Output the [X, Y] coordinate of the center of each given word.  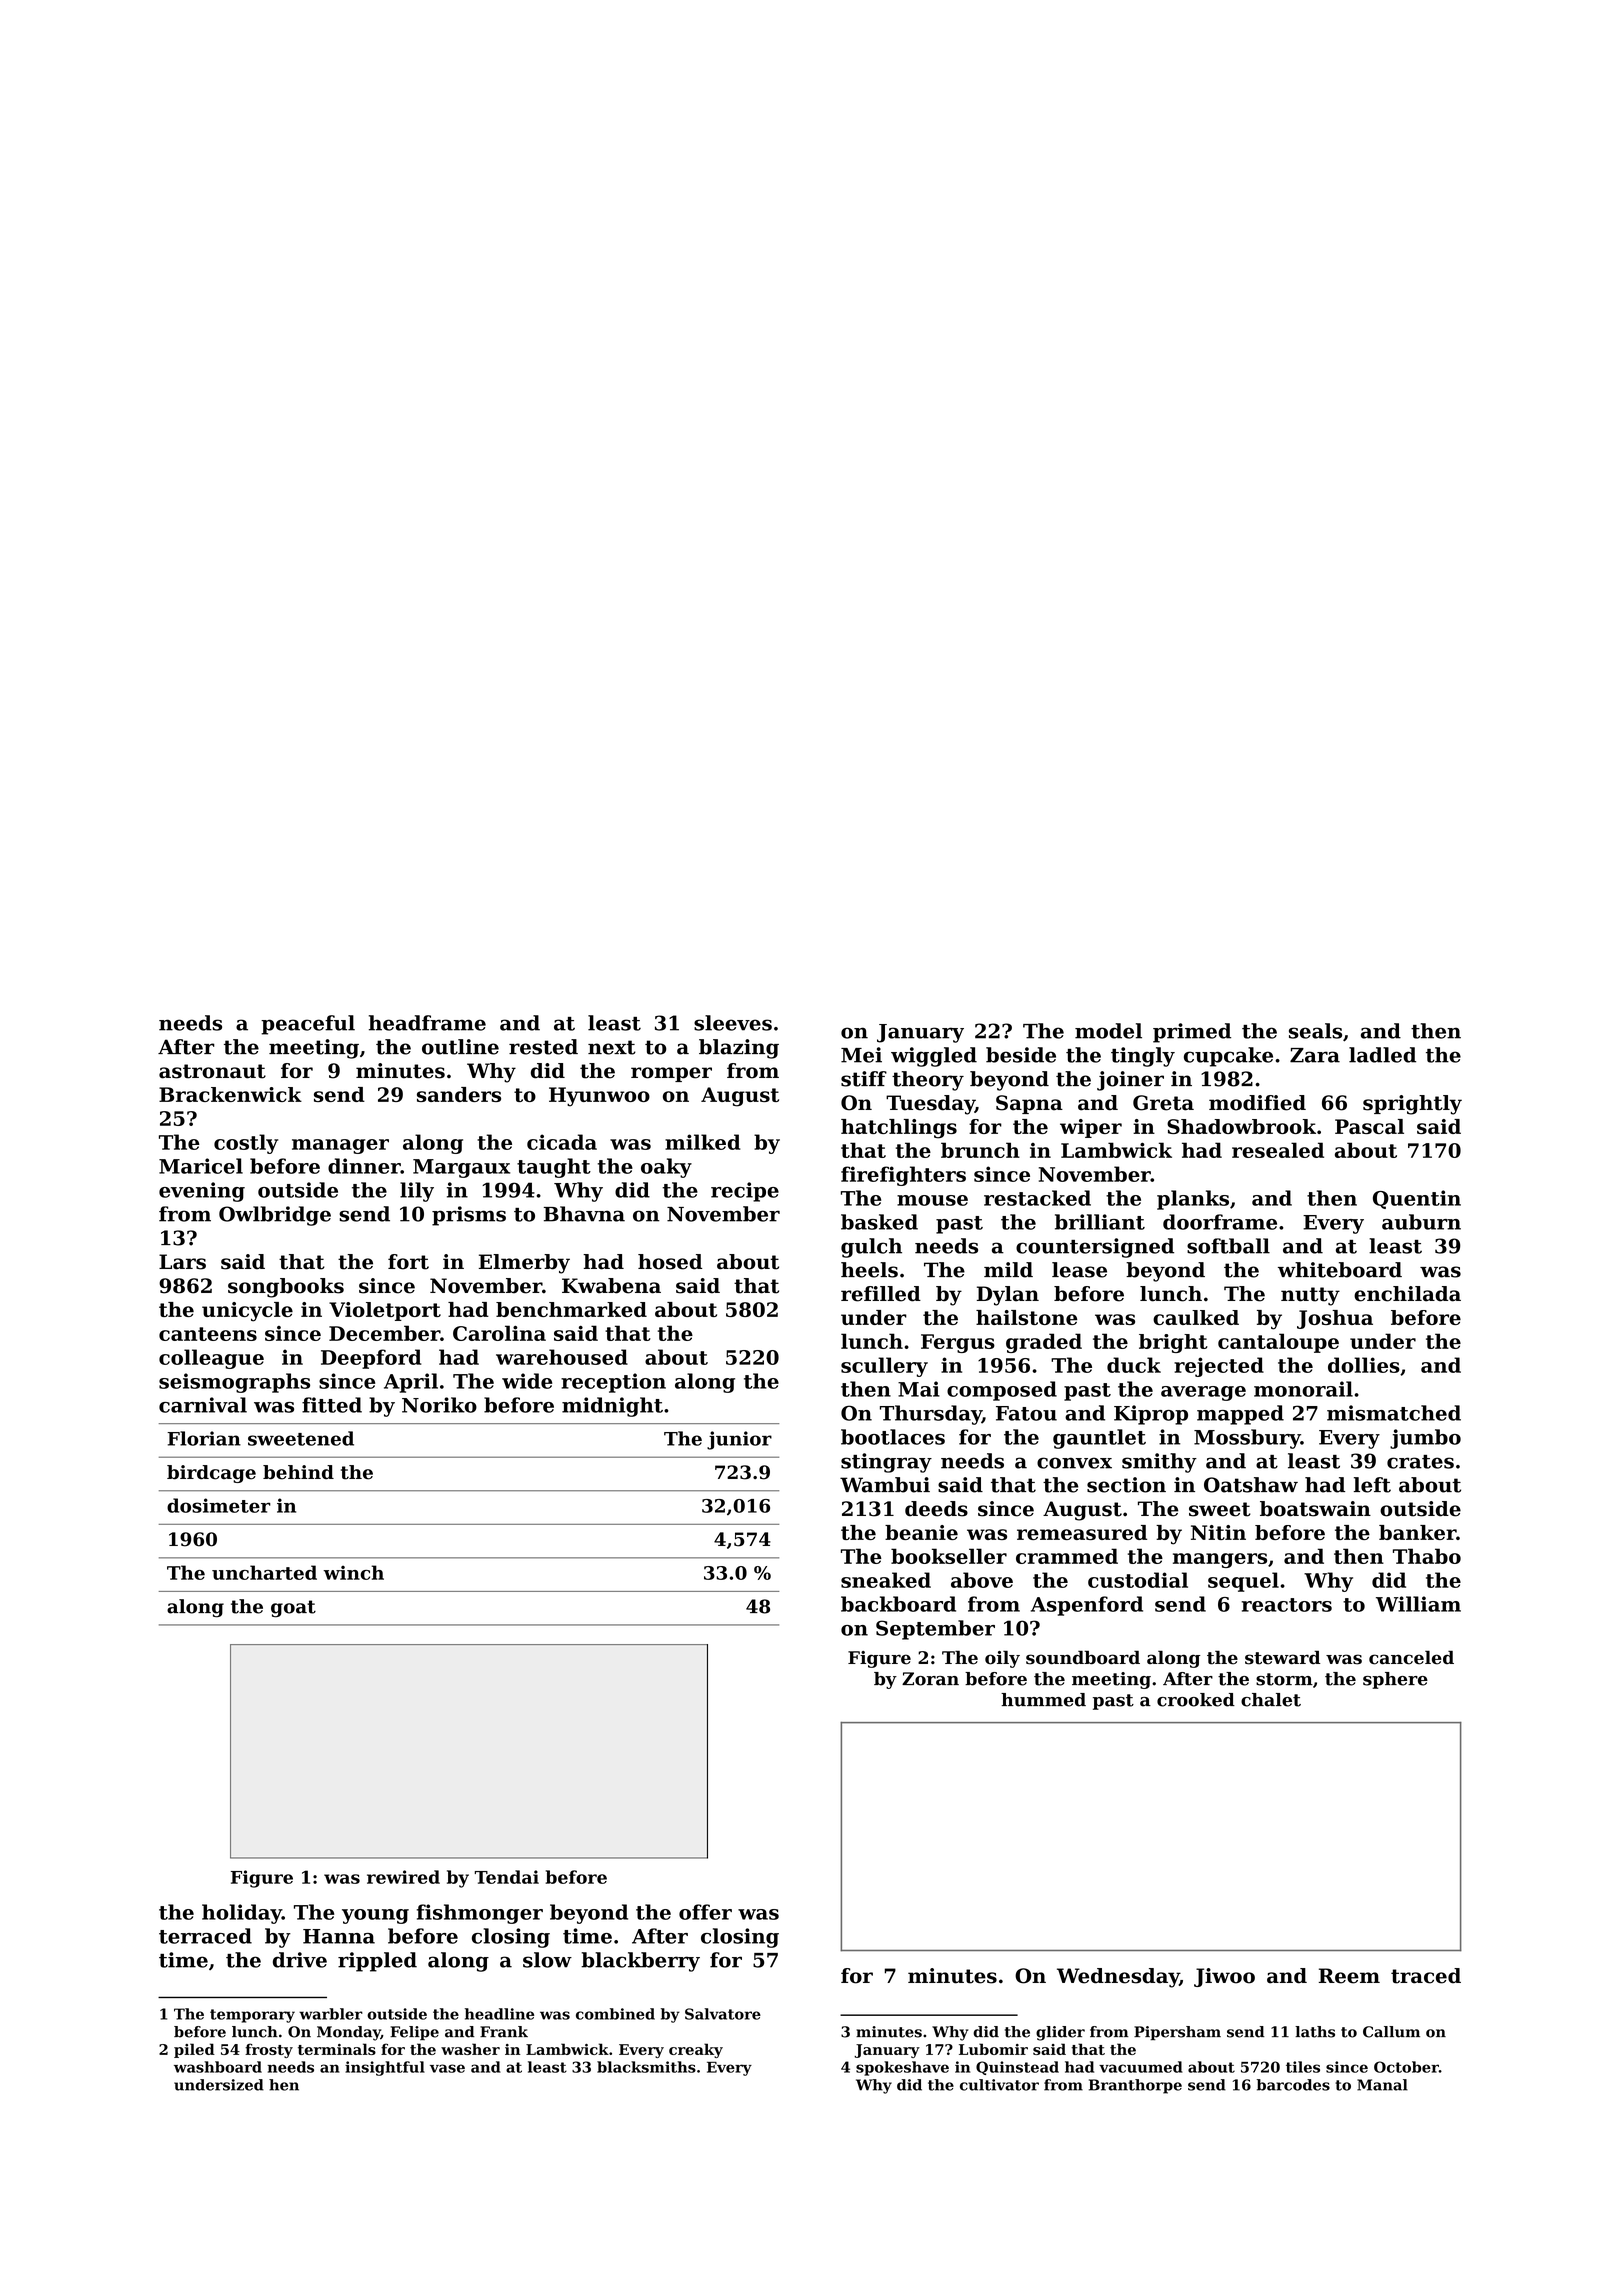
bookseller [949, 1556]
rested [543, 1047]
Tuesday [930, 1105]
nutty [1310, 1296]
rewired [403, 1877]
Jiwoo [1224, 1977]
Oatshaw [1251, 1485]
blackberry [640, 1962]
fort [408, 1262]
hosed [670, 1262]
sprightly [1412, 1105]
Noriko [439, 1405]
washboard [218, 2067]
